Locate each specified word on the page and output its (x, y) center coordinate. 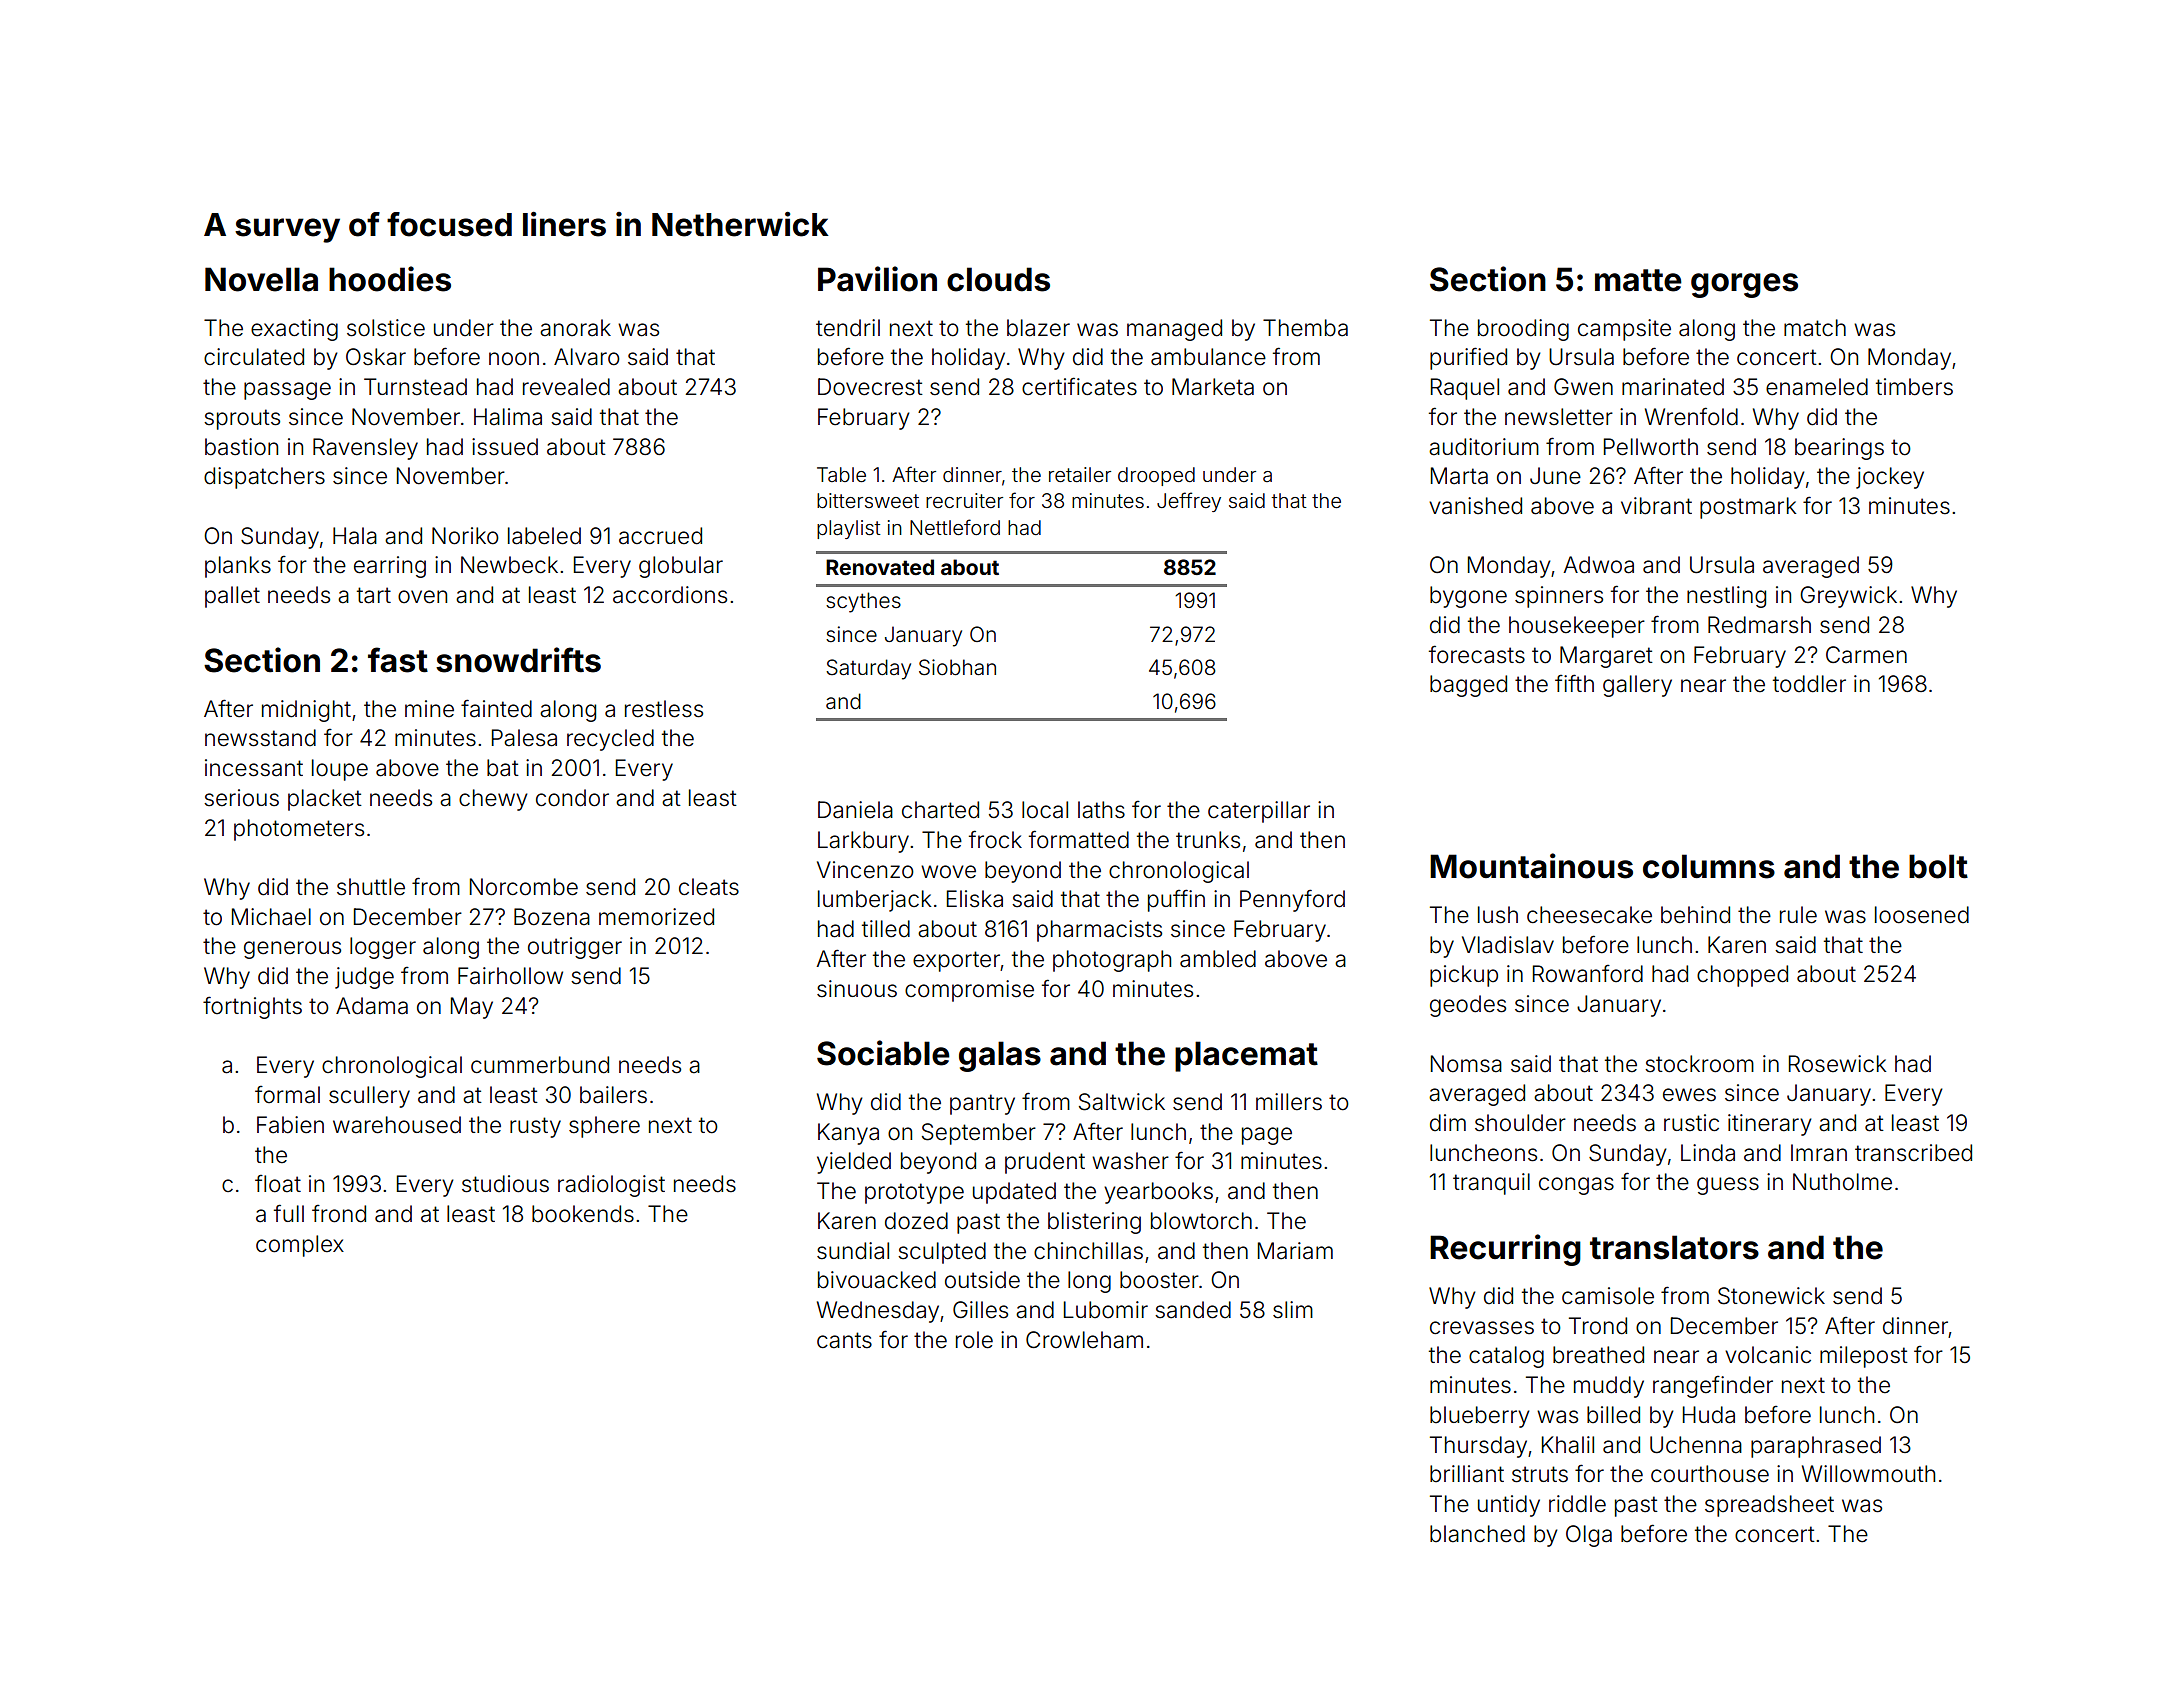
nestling (1726, 597)
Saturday (868, 669)
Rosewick (1837, 1064)
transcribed (1913, 1153)
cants (844, 1340)
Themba (1305, 328)
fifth (1574, 683)
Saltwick (1122, 1102)
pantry (982, 1104)
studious (505, 1184)
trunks (1208, 840)
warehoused (397, 1125)
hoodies (390, 279)
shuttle (371, 887)
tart (374, 595)
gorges (1744, 285)
